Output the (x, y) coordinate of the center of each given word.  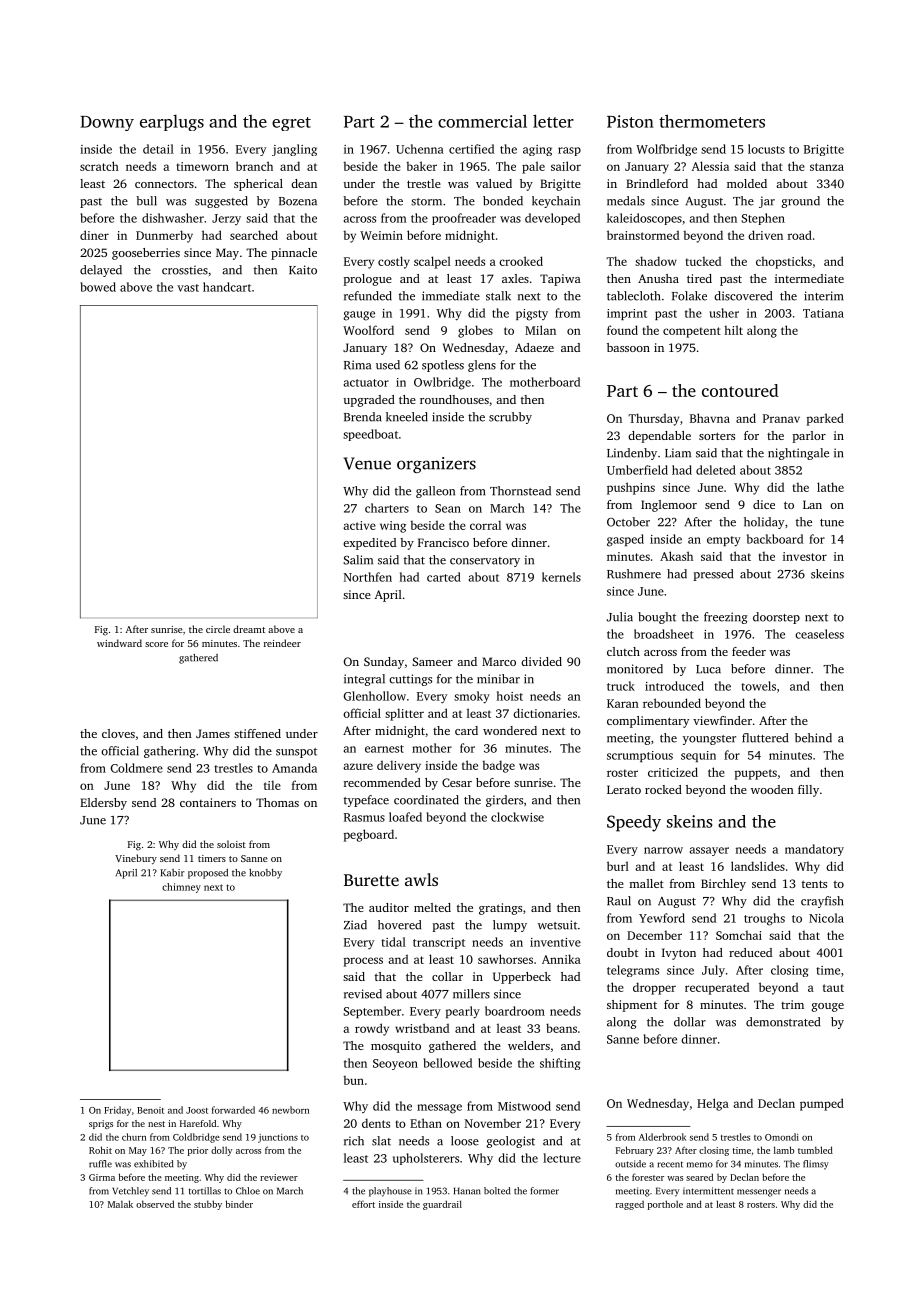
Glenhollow (375, 696)
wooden (772, 789)
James (213, 733)
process (363, 962)
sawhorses (505, 959)
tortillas (205, 1191)
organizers (436, 465)
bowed (98, 287)
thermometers (712, 121)
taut (833, 988)
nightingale (798, 454)
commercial (482, 121)
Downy (107, 123)
